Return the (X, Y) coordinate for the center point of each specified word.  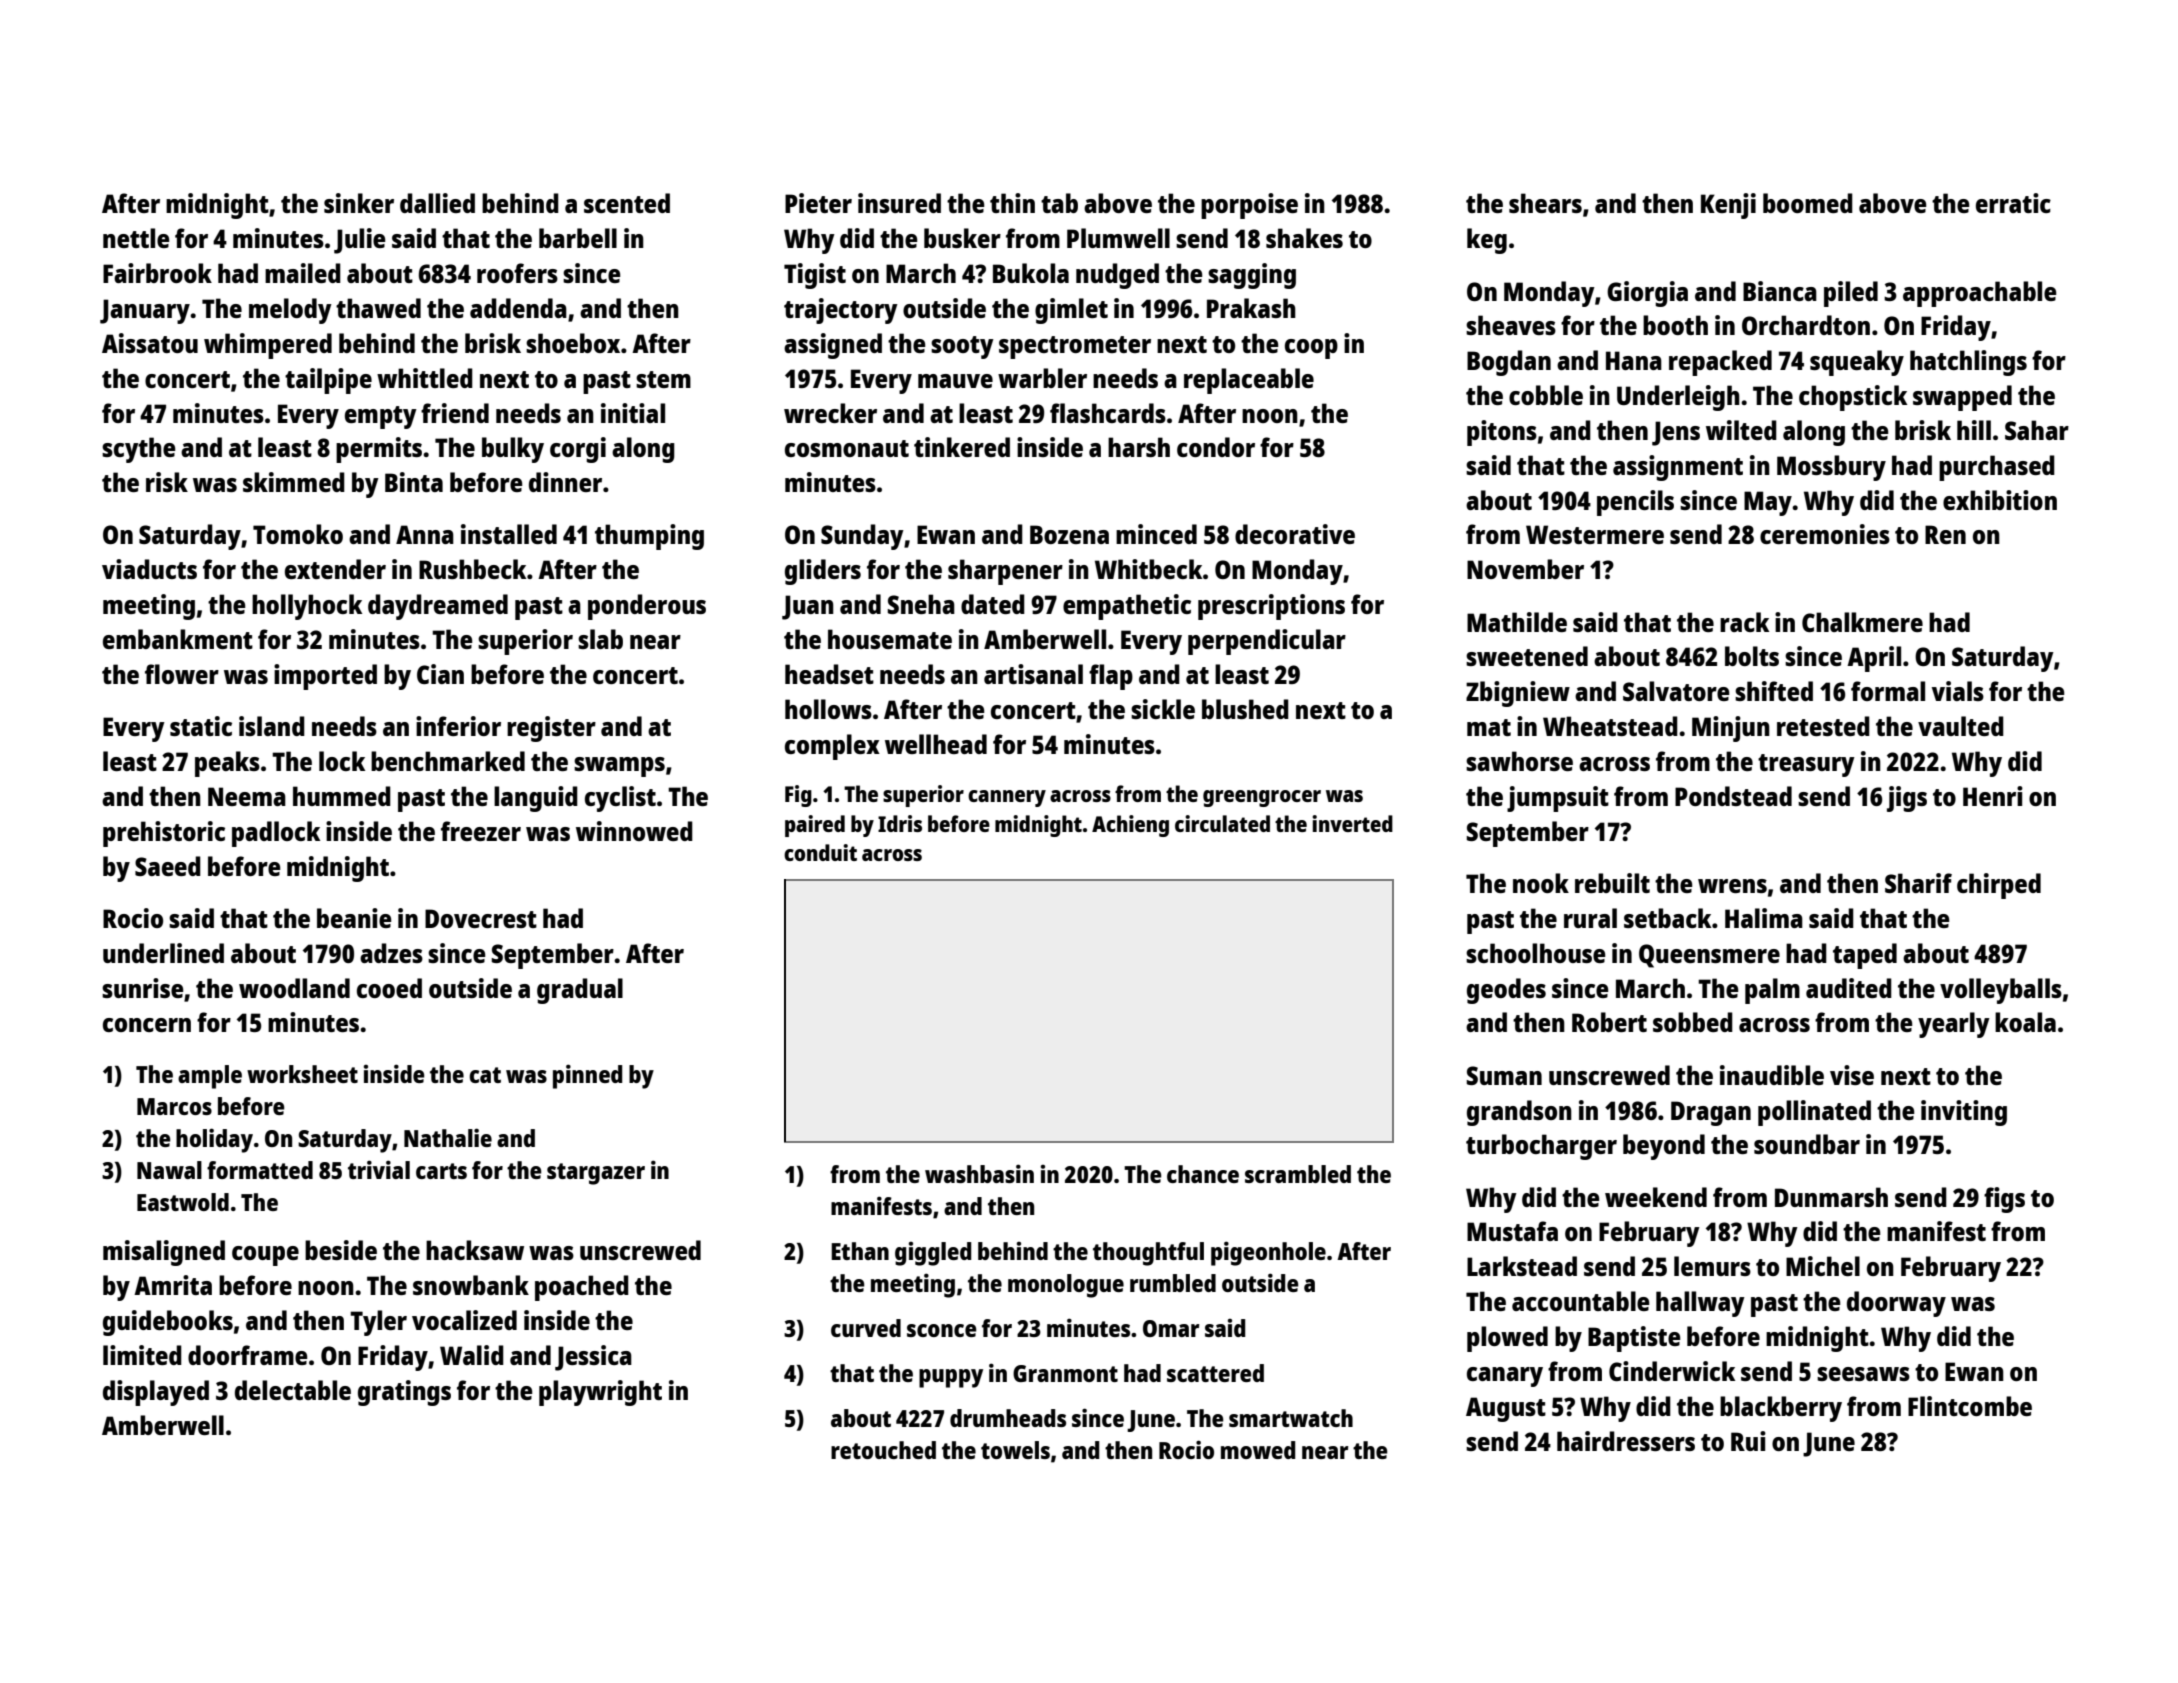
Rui (1748, 1441)
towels (1015, 1450)
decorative (1295, 534)
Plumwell (1118, 238)
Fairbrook (157, 273)
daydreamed (438, 607)
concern (147, 1025)
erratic (2013, 203)
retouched (883, 1450)
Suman (1504, 1075)
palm (1772, 991)
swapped (1962, 398)
